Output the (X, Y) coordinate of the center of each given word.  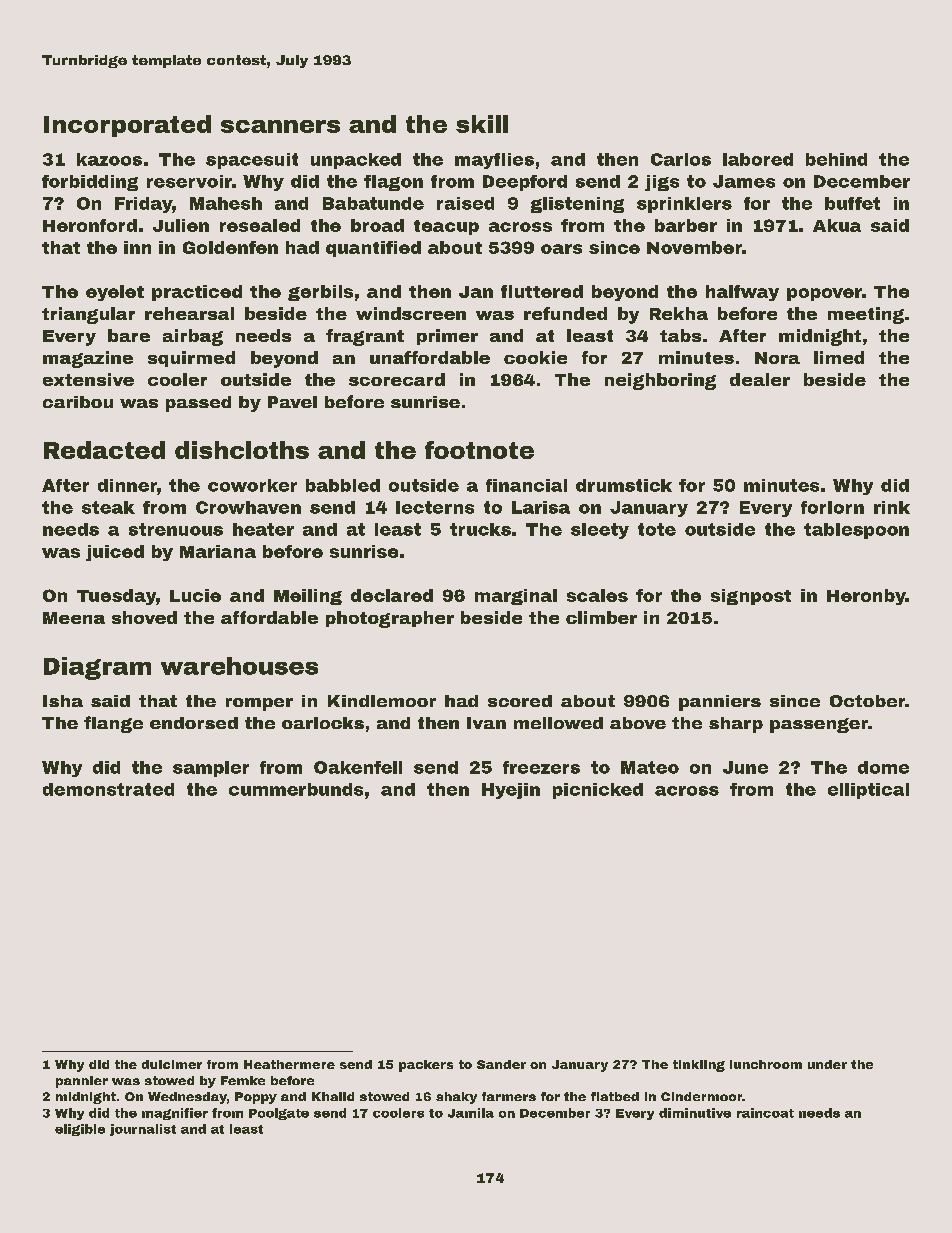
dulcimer (172, 1064)
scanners (280, 126)
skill (482, 124)
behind (836, 159)
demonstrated (108, 789)
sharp (736, 725)
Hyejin (511, 791)
